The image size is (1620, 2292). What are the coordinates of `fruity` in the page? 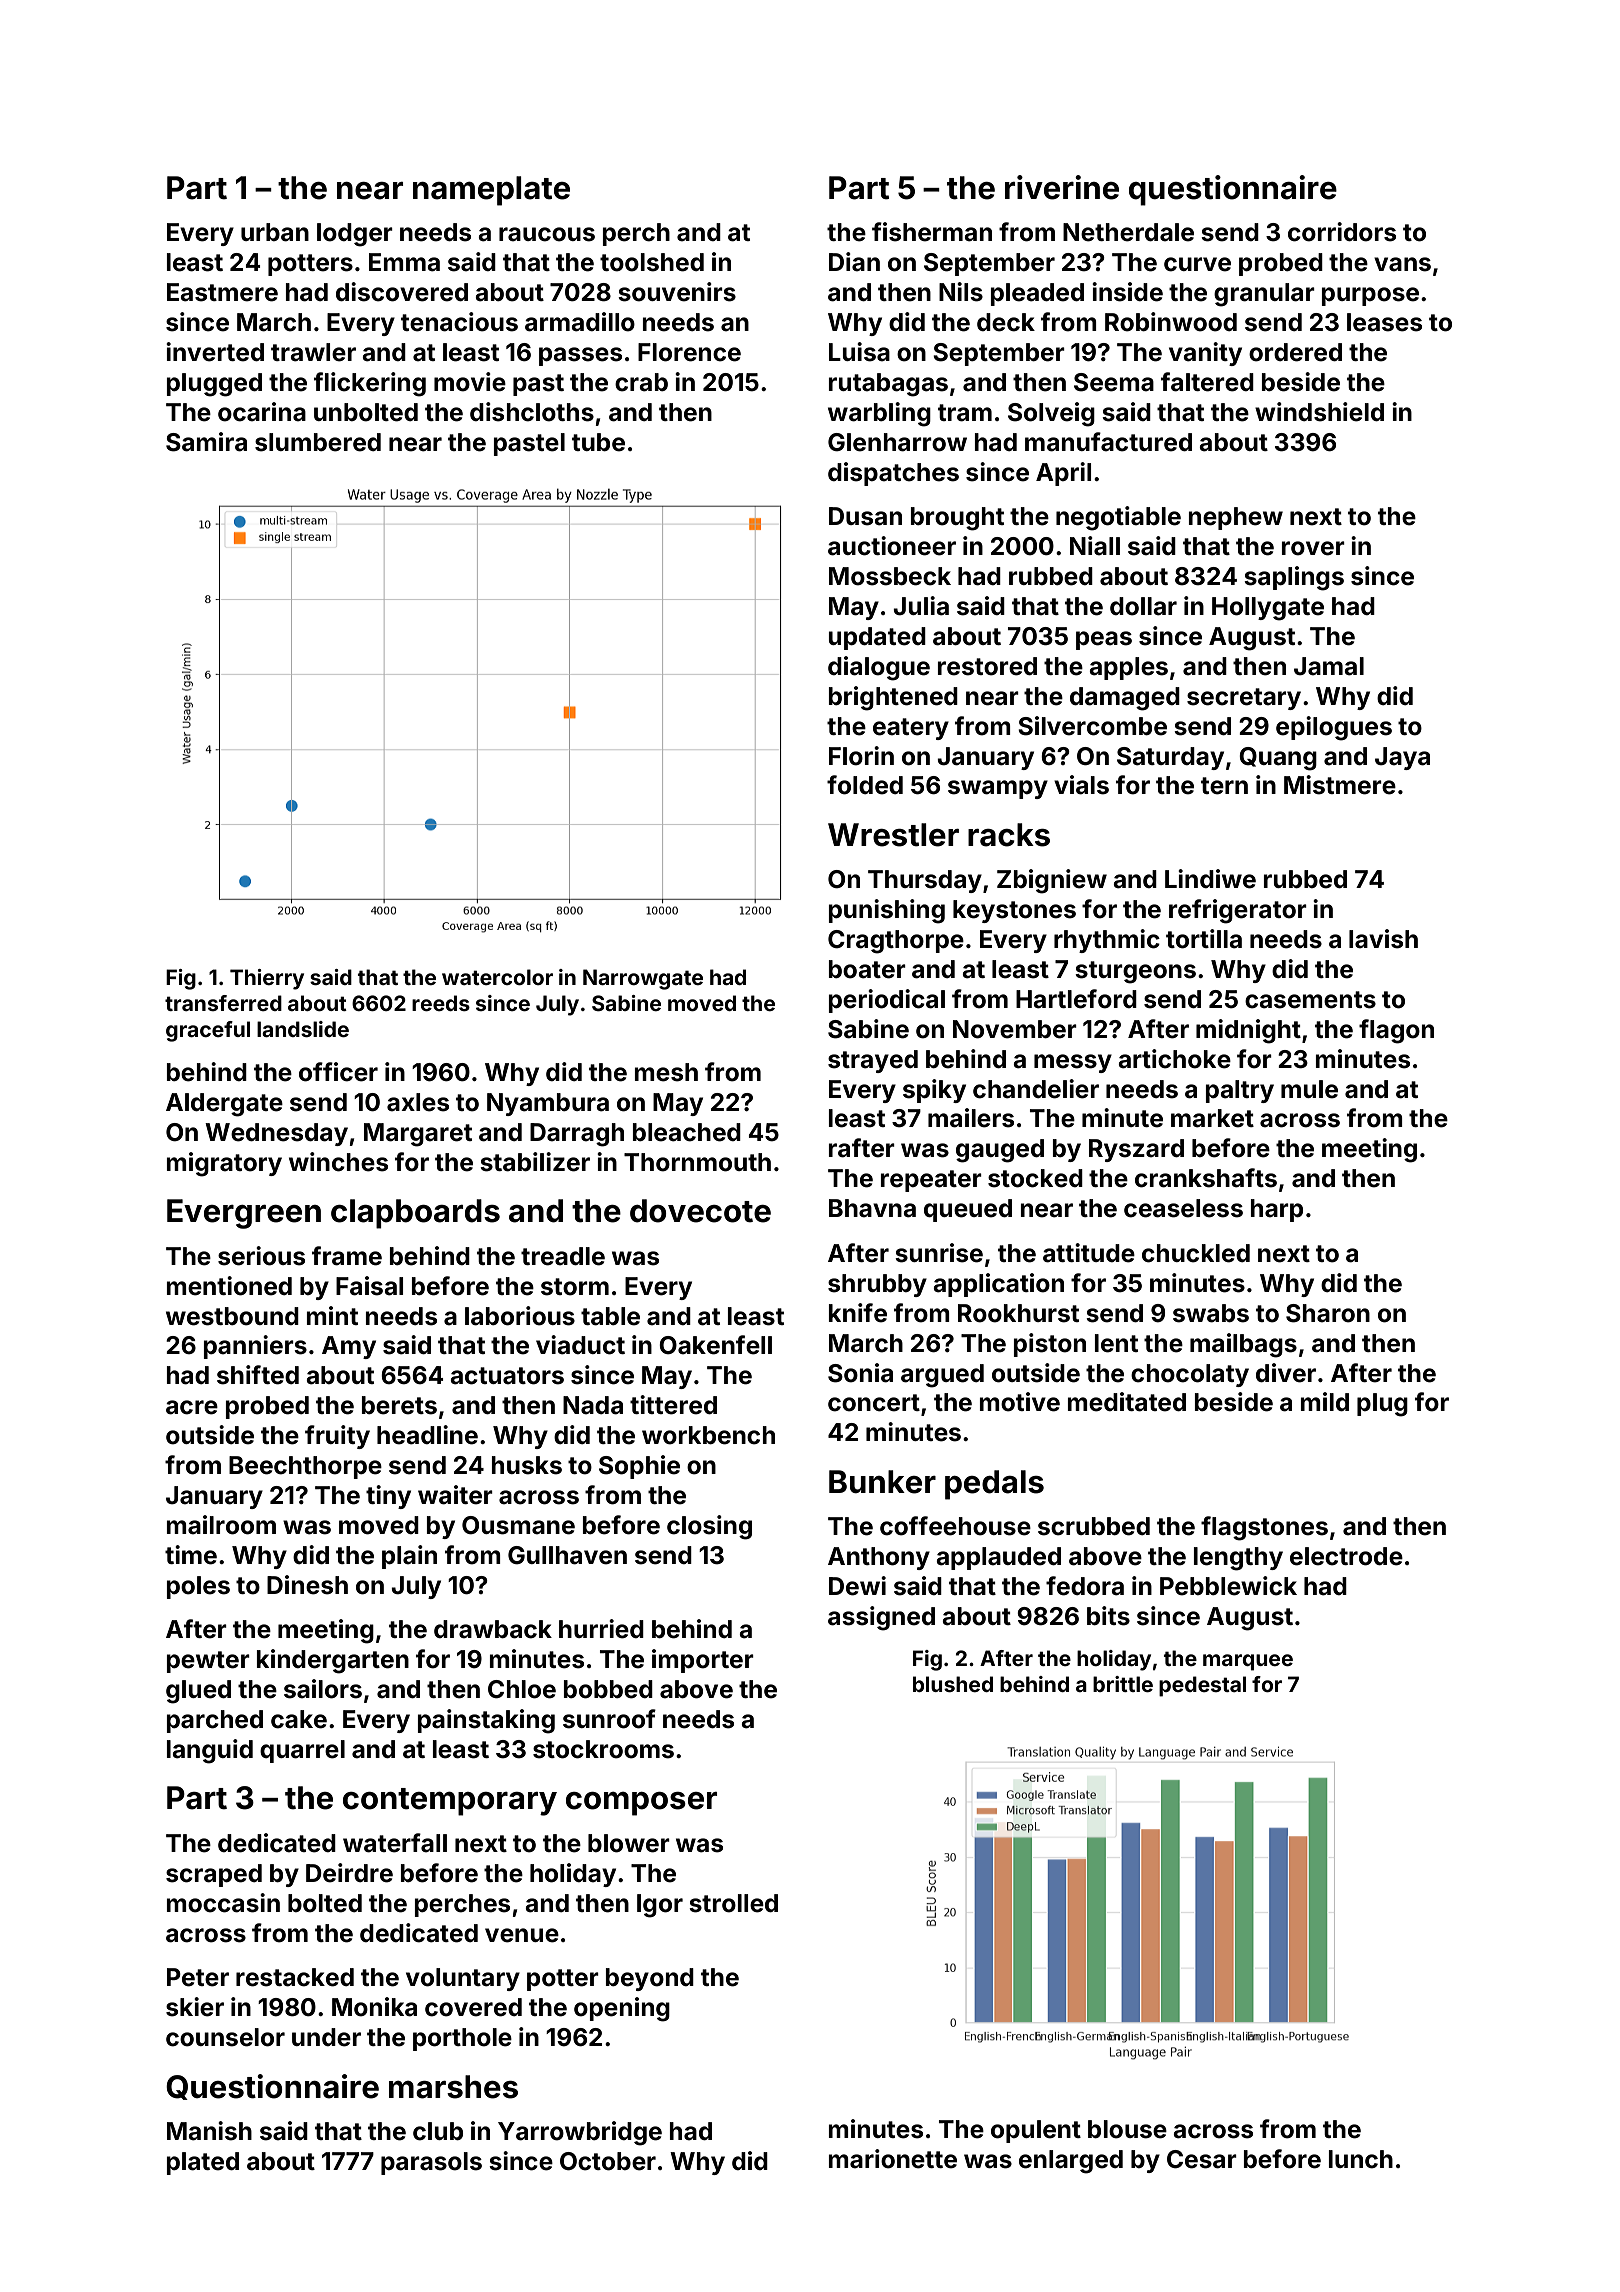 It's located at (337, 1437).
